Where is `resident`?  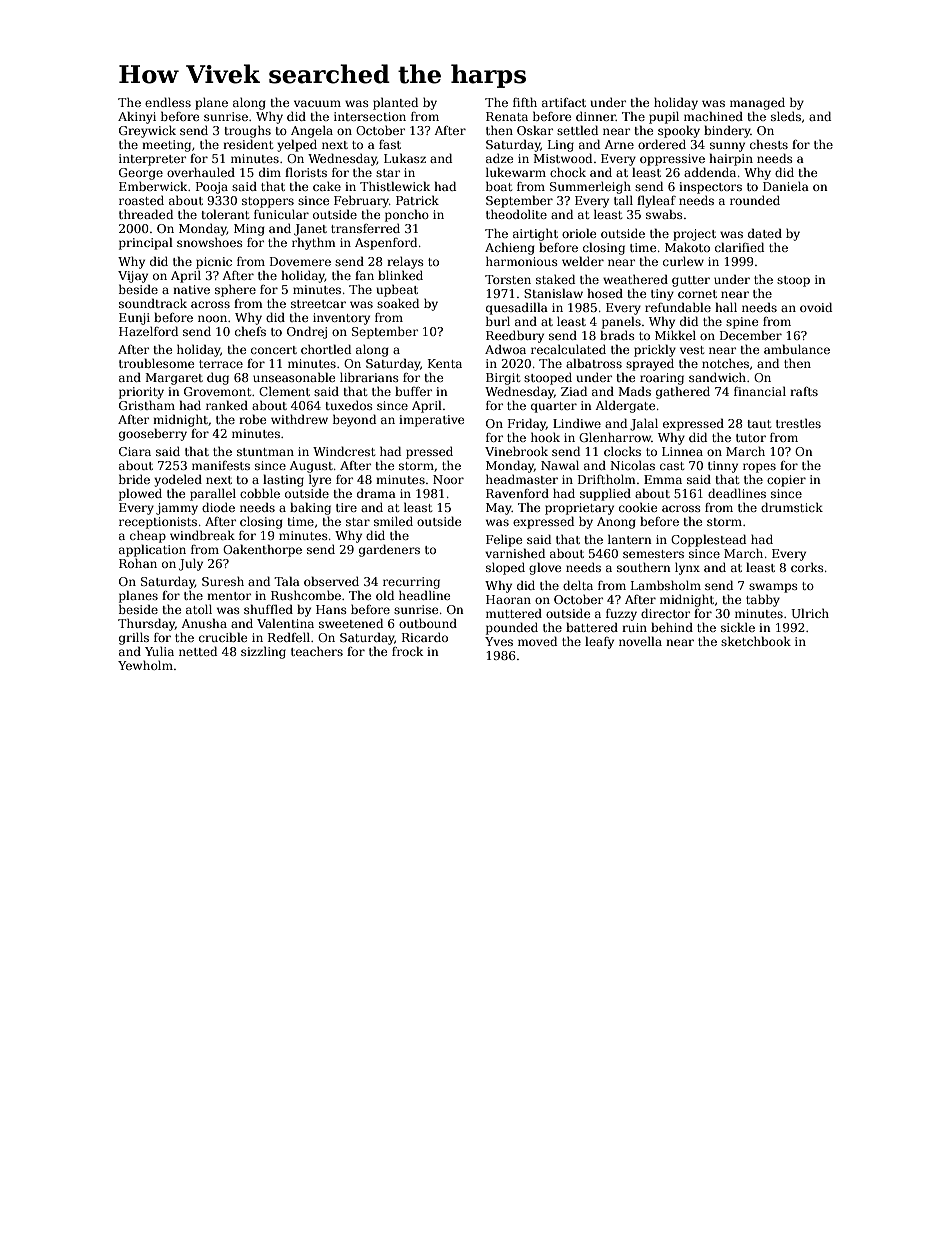 resident is located at coordinates (248, 144).
